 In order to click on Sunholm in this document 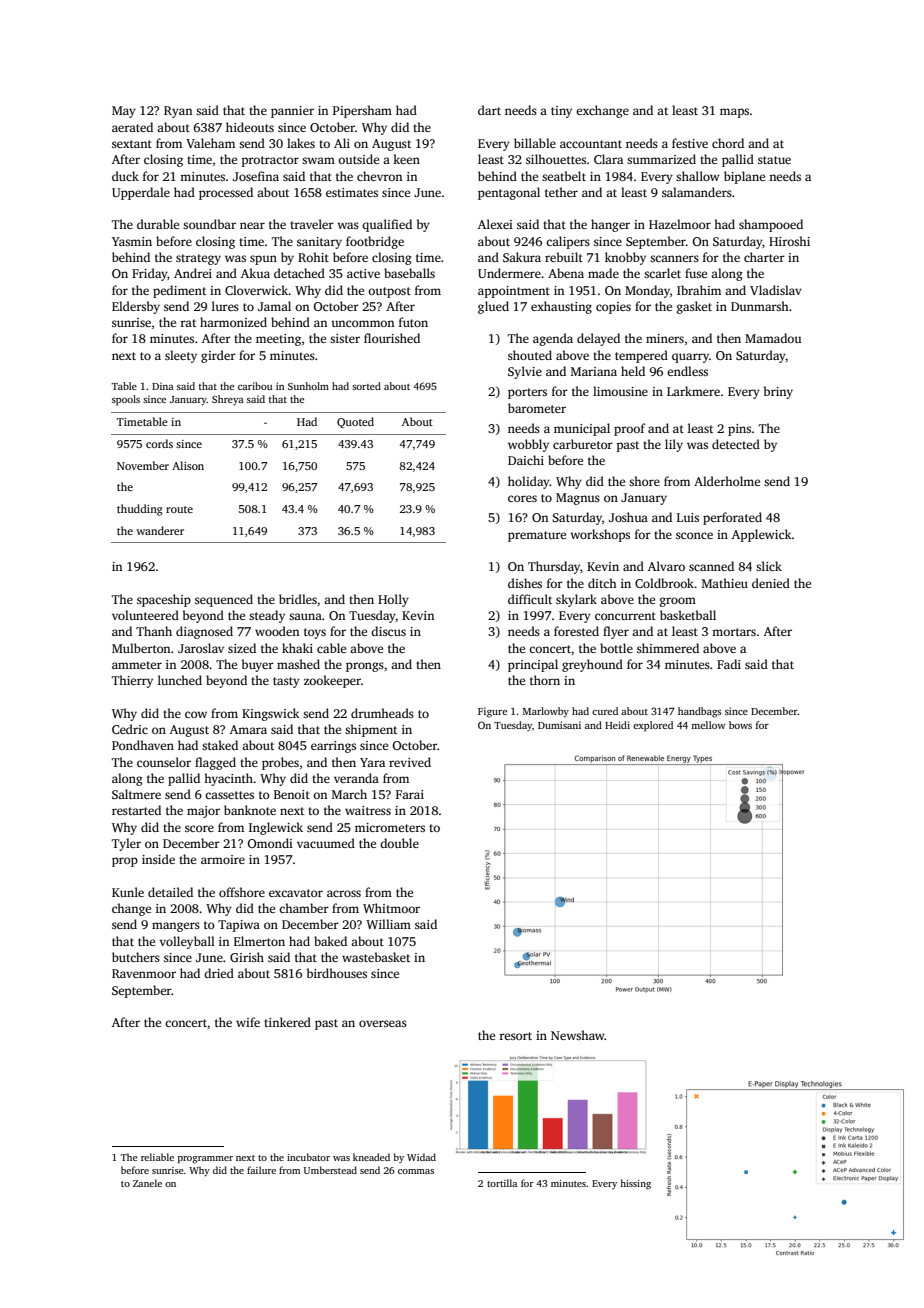, I will do `click(308, 386)`.
